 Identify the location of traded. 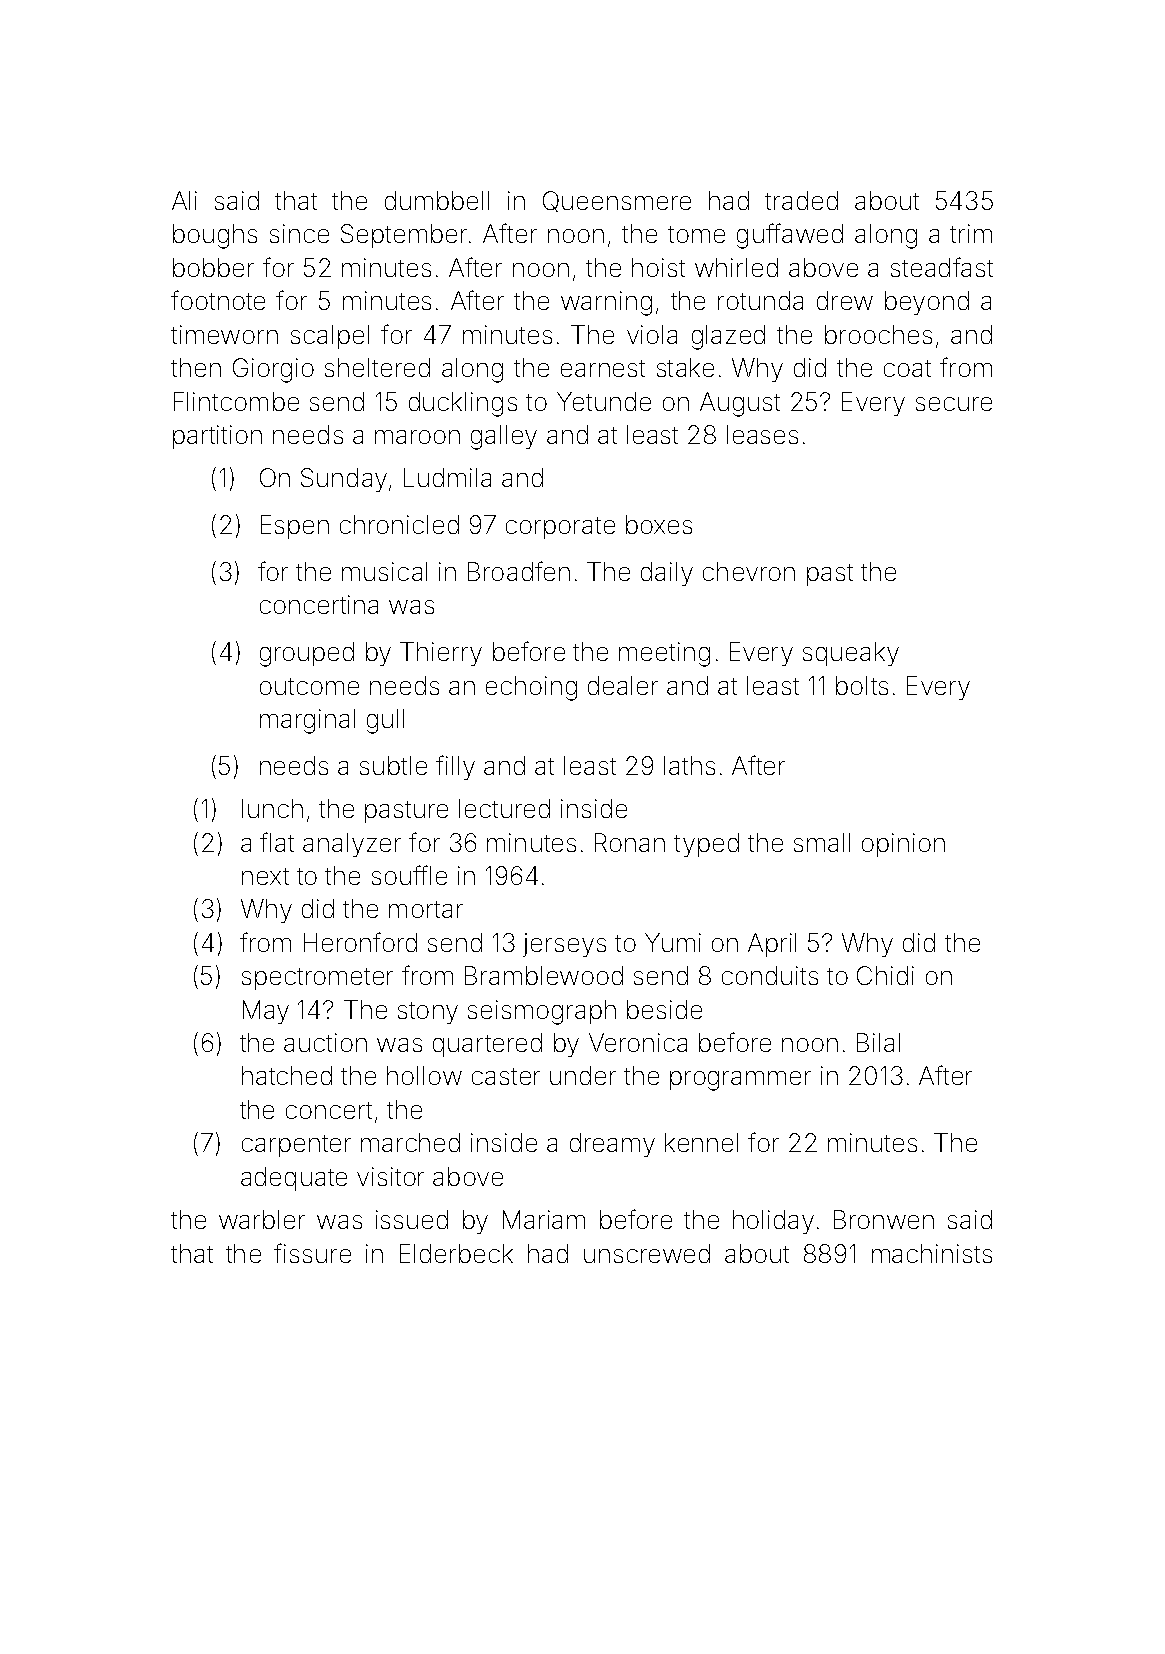
(801, 200).
